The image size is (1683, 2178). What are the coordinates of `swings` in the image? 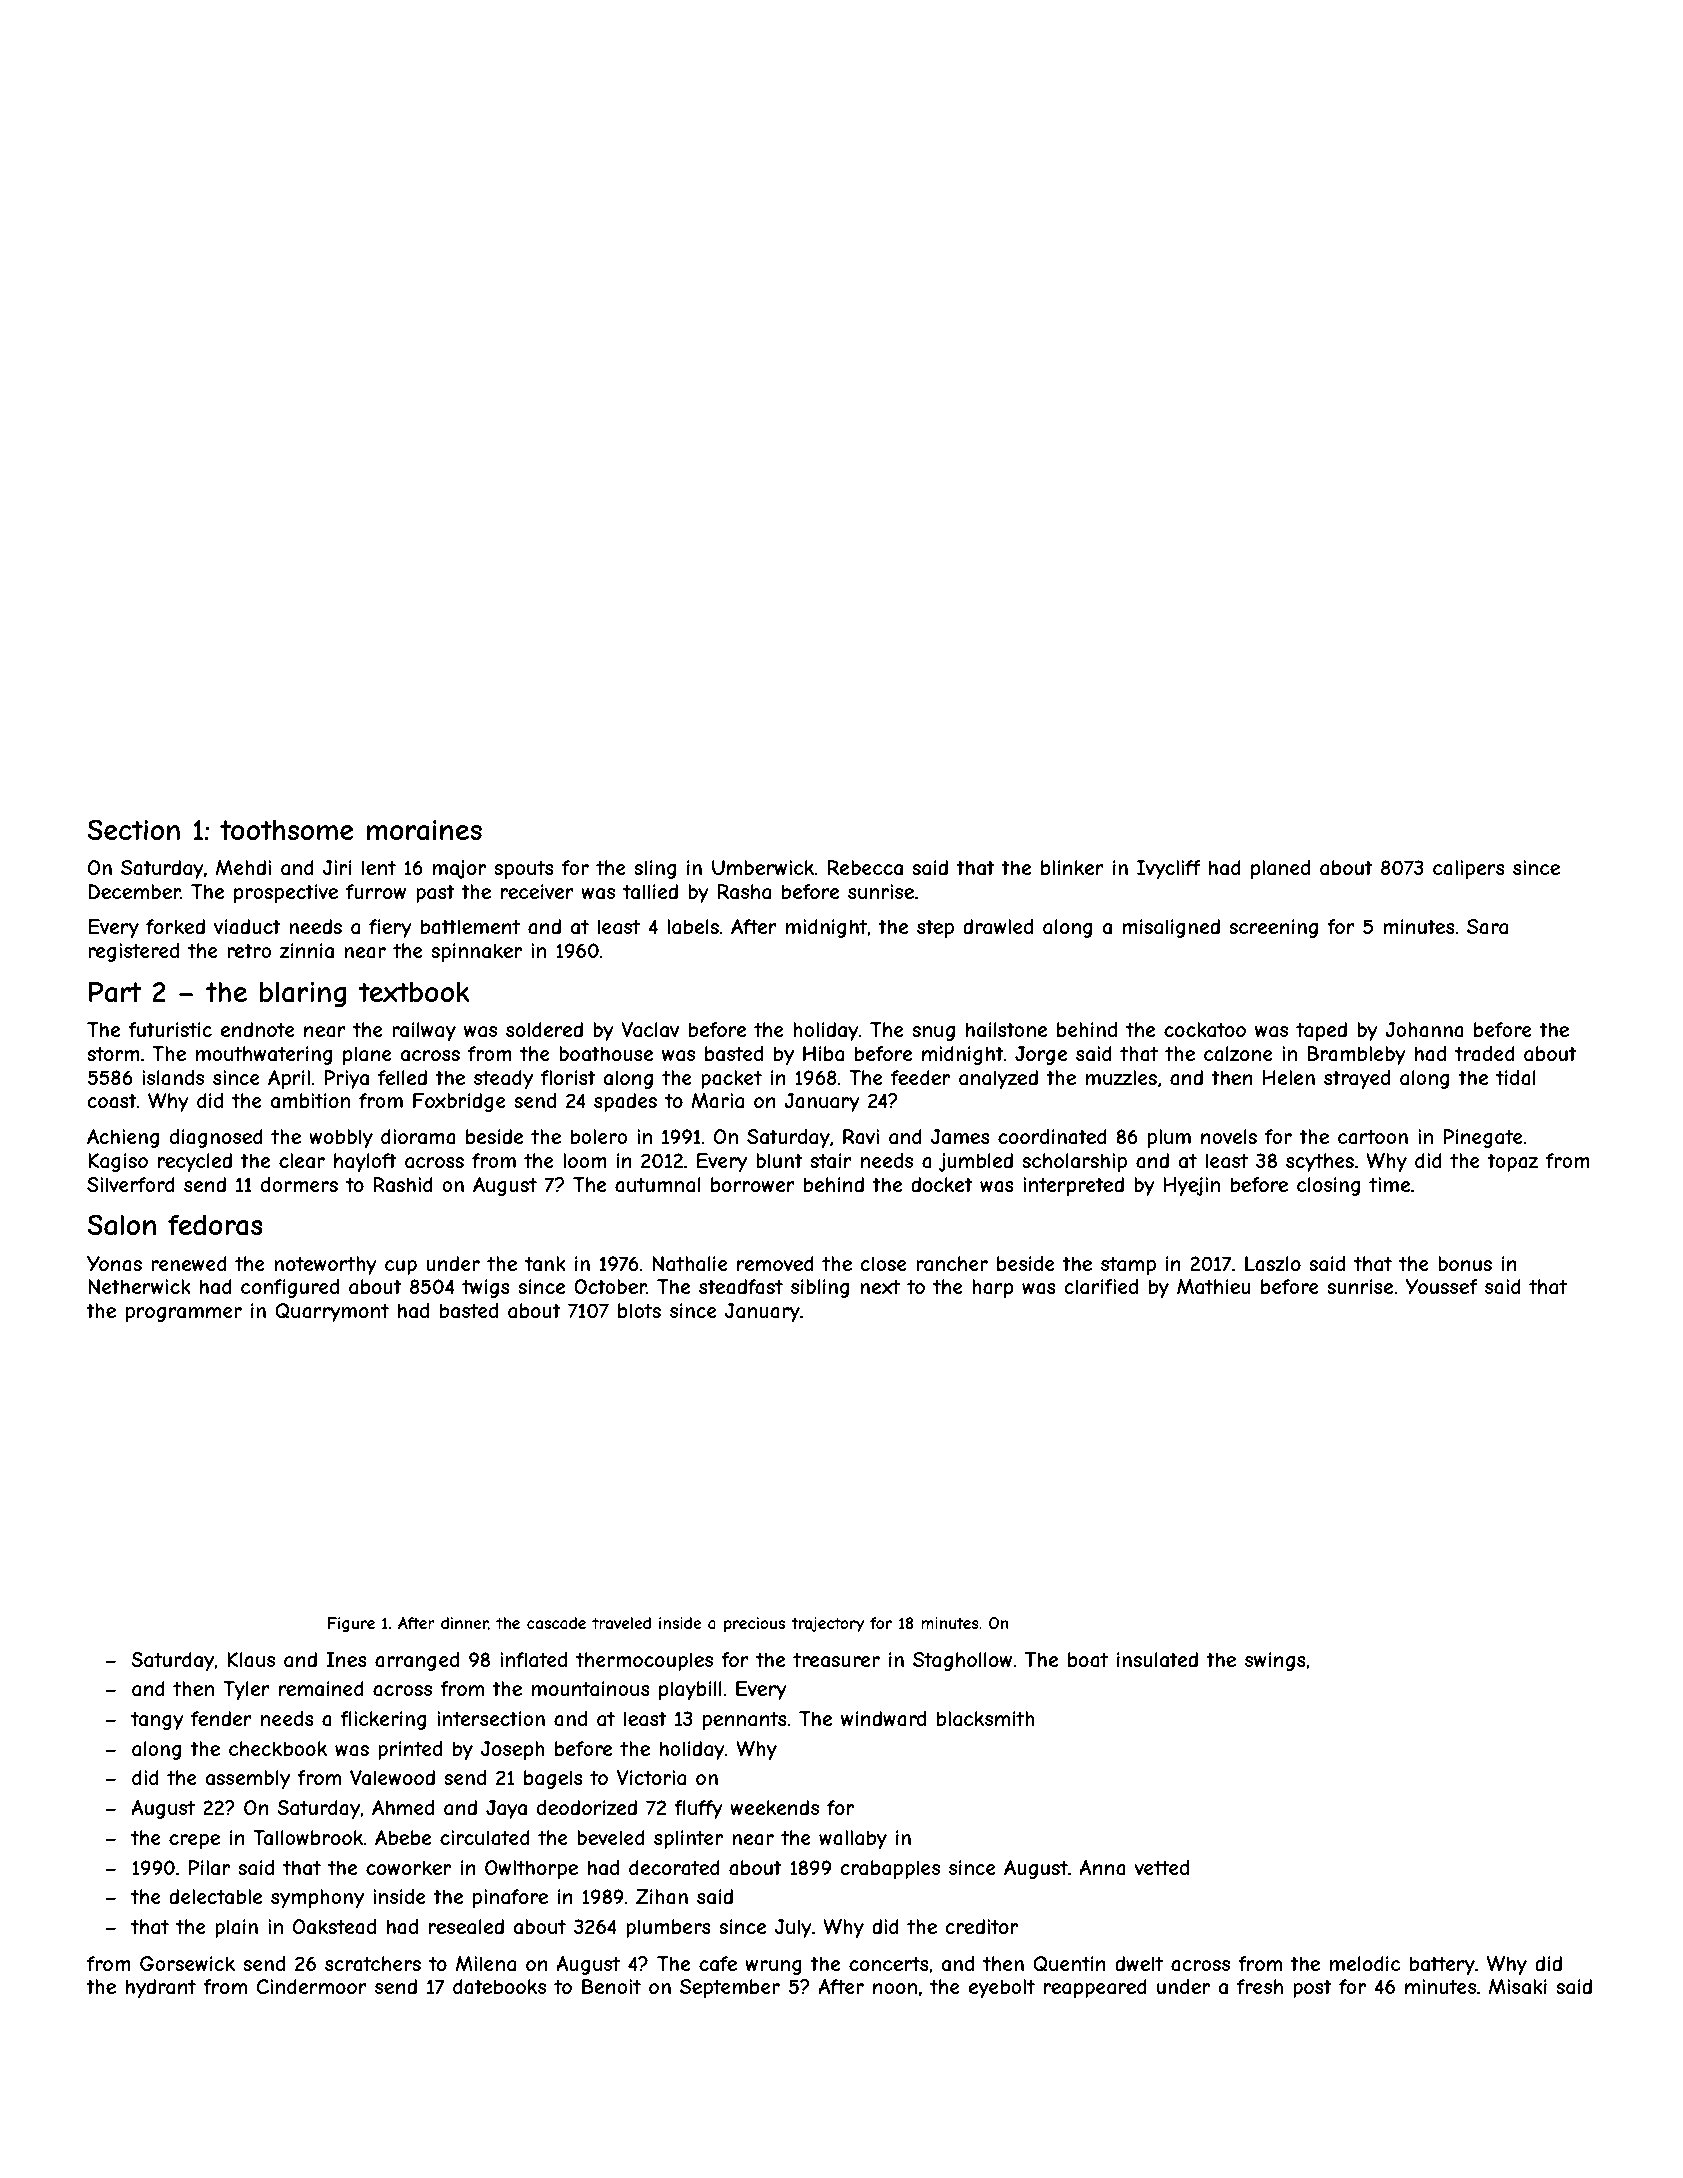 It's located at (1275, 1661).
